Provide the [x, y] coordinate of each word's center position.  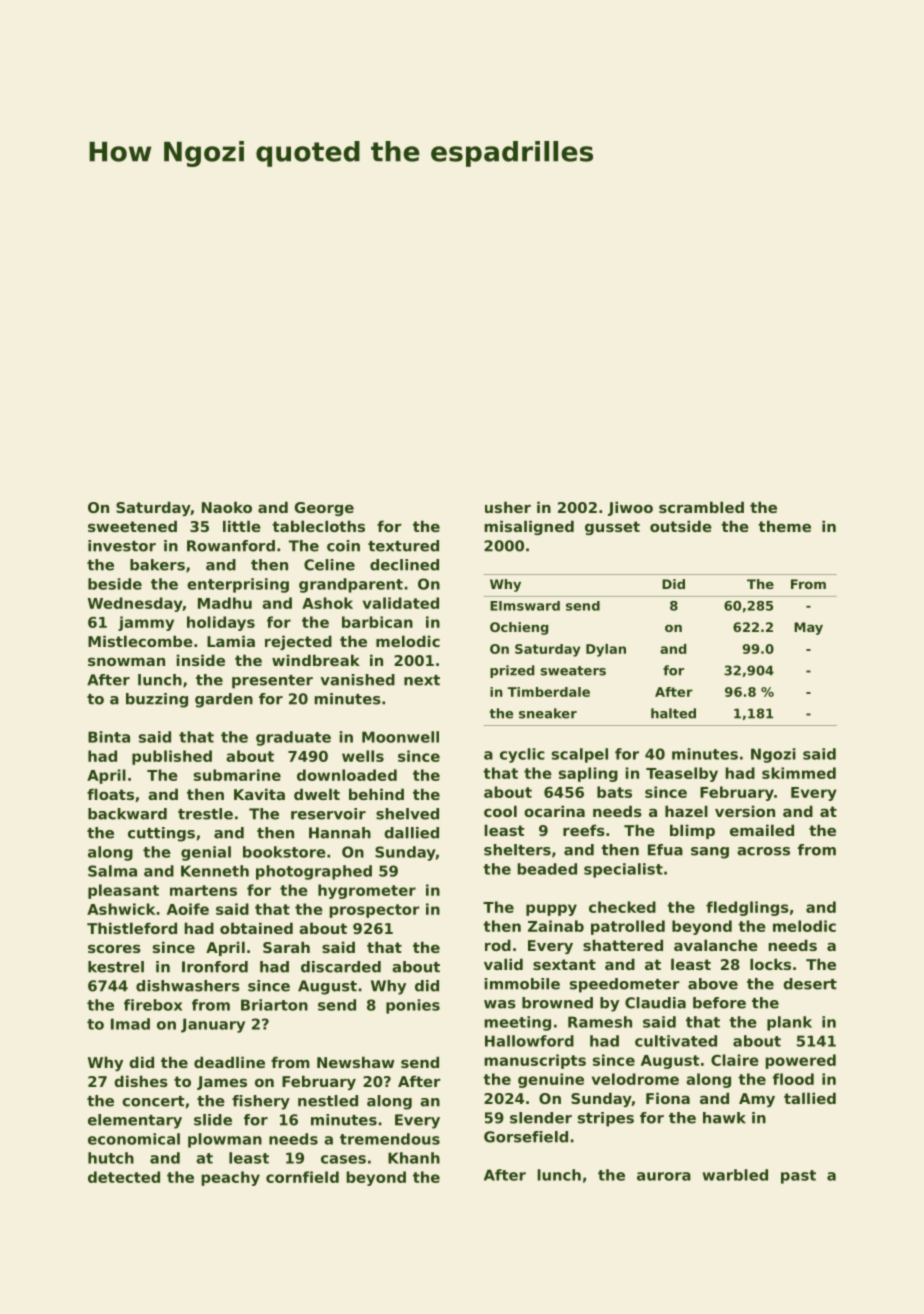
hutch [111, 1158]
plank [789, 1023]
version [745, 811]
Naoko [227, 507]
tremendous [390, 1139]
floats [110, 794]
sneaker [548, 713]
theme [784, 526]
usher [508, 507]
